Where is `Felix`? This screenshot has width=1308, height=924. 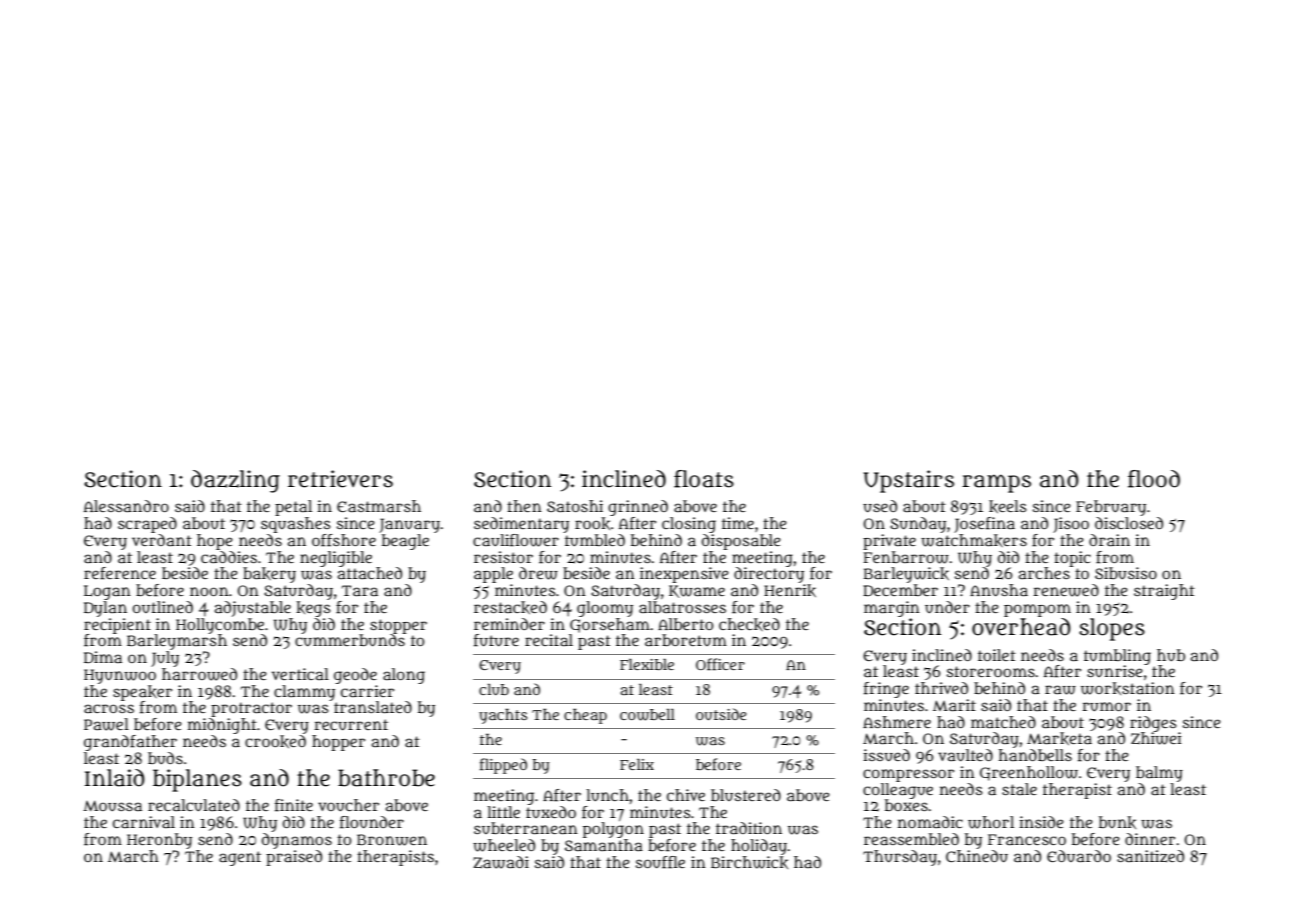 Felix is located at coordinates (637, 764).
